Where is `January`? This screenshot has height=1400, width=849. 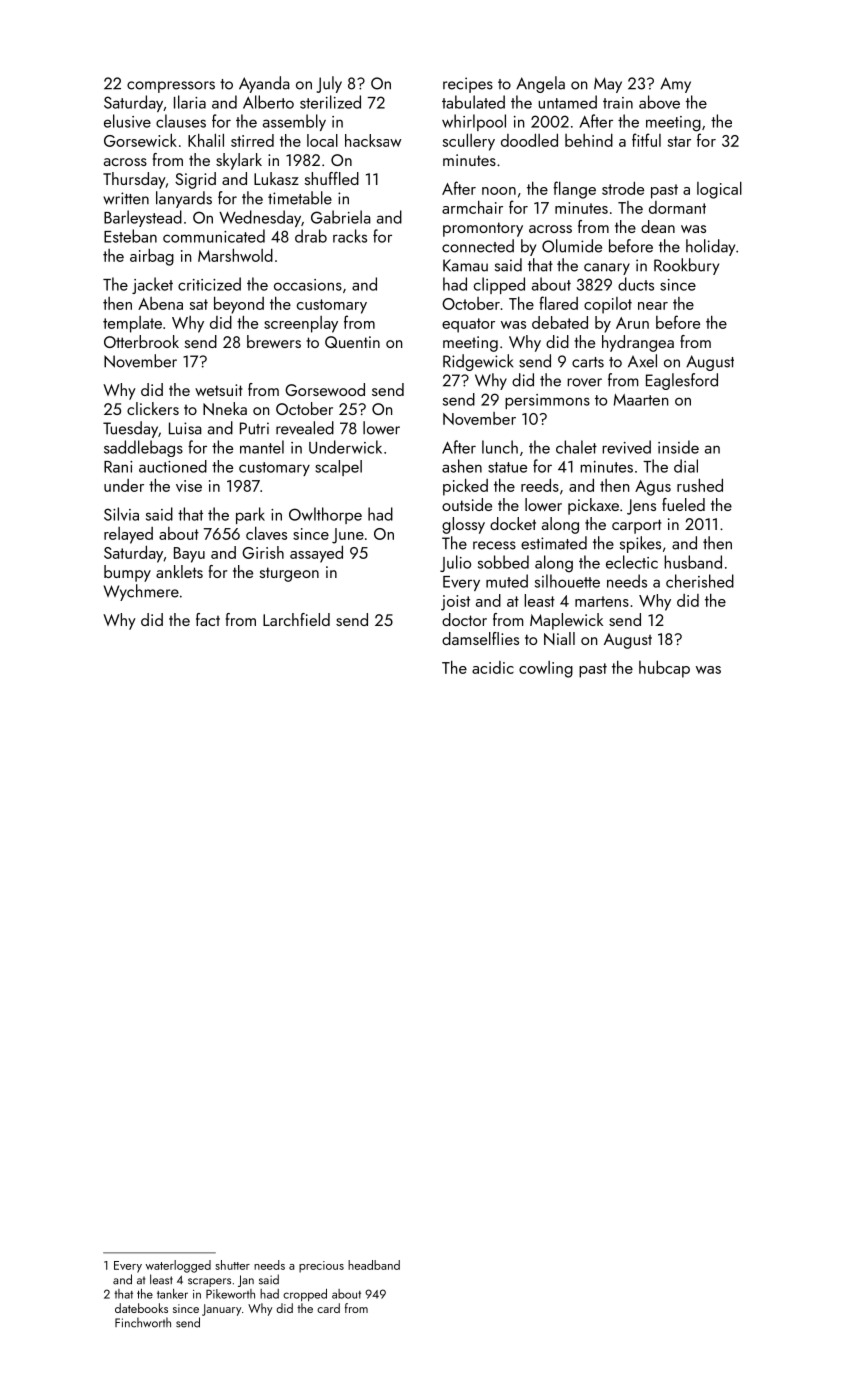
January is located at coordinates (222, 1310).
